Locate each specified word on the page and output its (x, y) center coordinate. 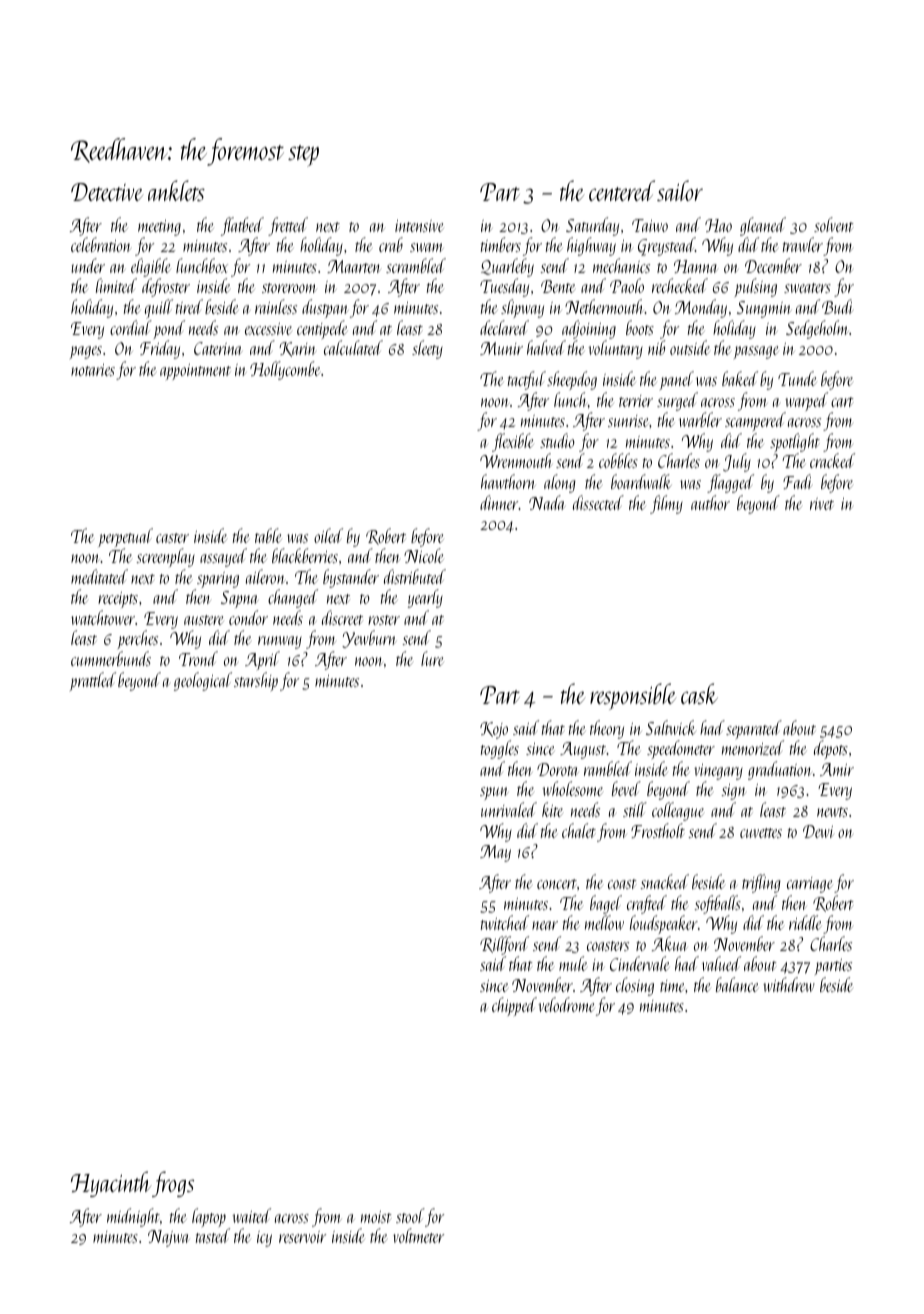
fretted (288, 226)
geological (203, 681)
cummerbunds (111, 658)
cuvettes (761, 833)
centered (622, 190)
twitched (505, 922)
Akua (670, 943)
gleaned (763, 226)
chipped (514, 1006)
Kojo (494, 730)
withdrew (789, 984)
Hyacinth (111, 1184)
